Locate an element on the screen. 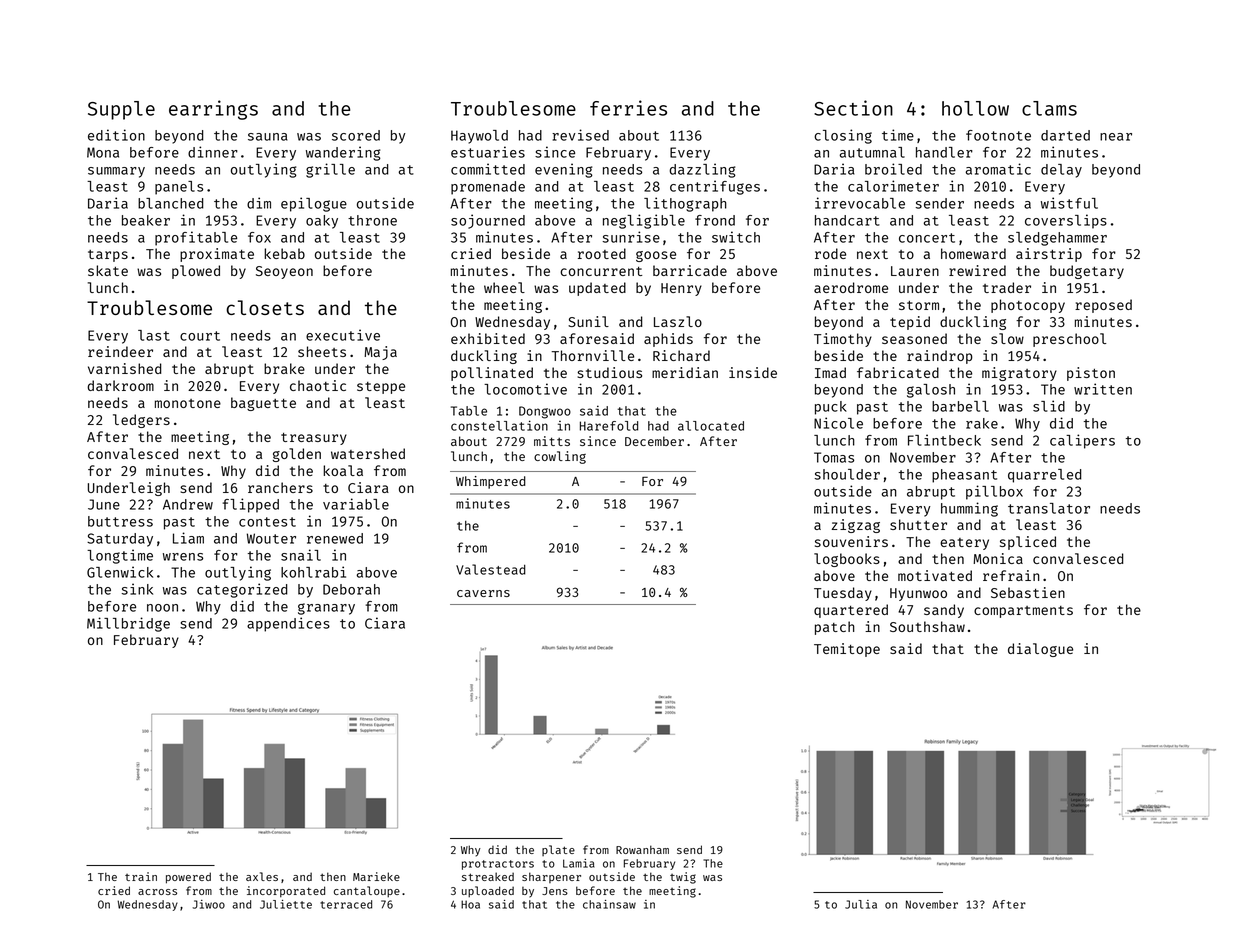  Sebastien is located at coordinates (1028, 592).
